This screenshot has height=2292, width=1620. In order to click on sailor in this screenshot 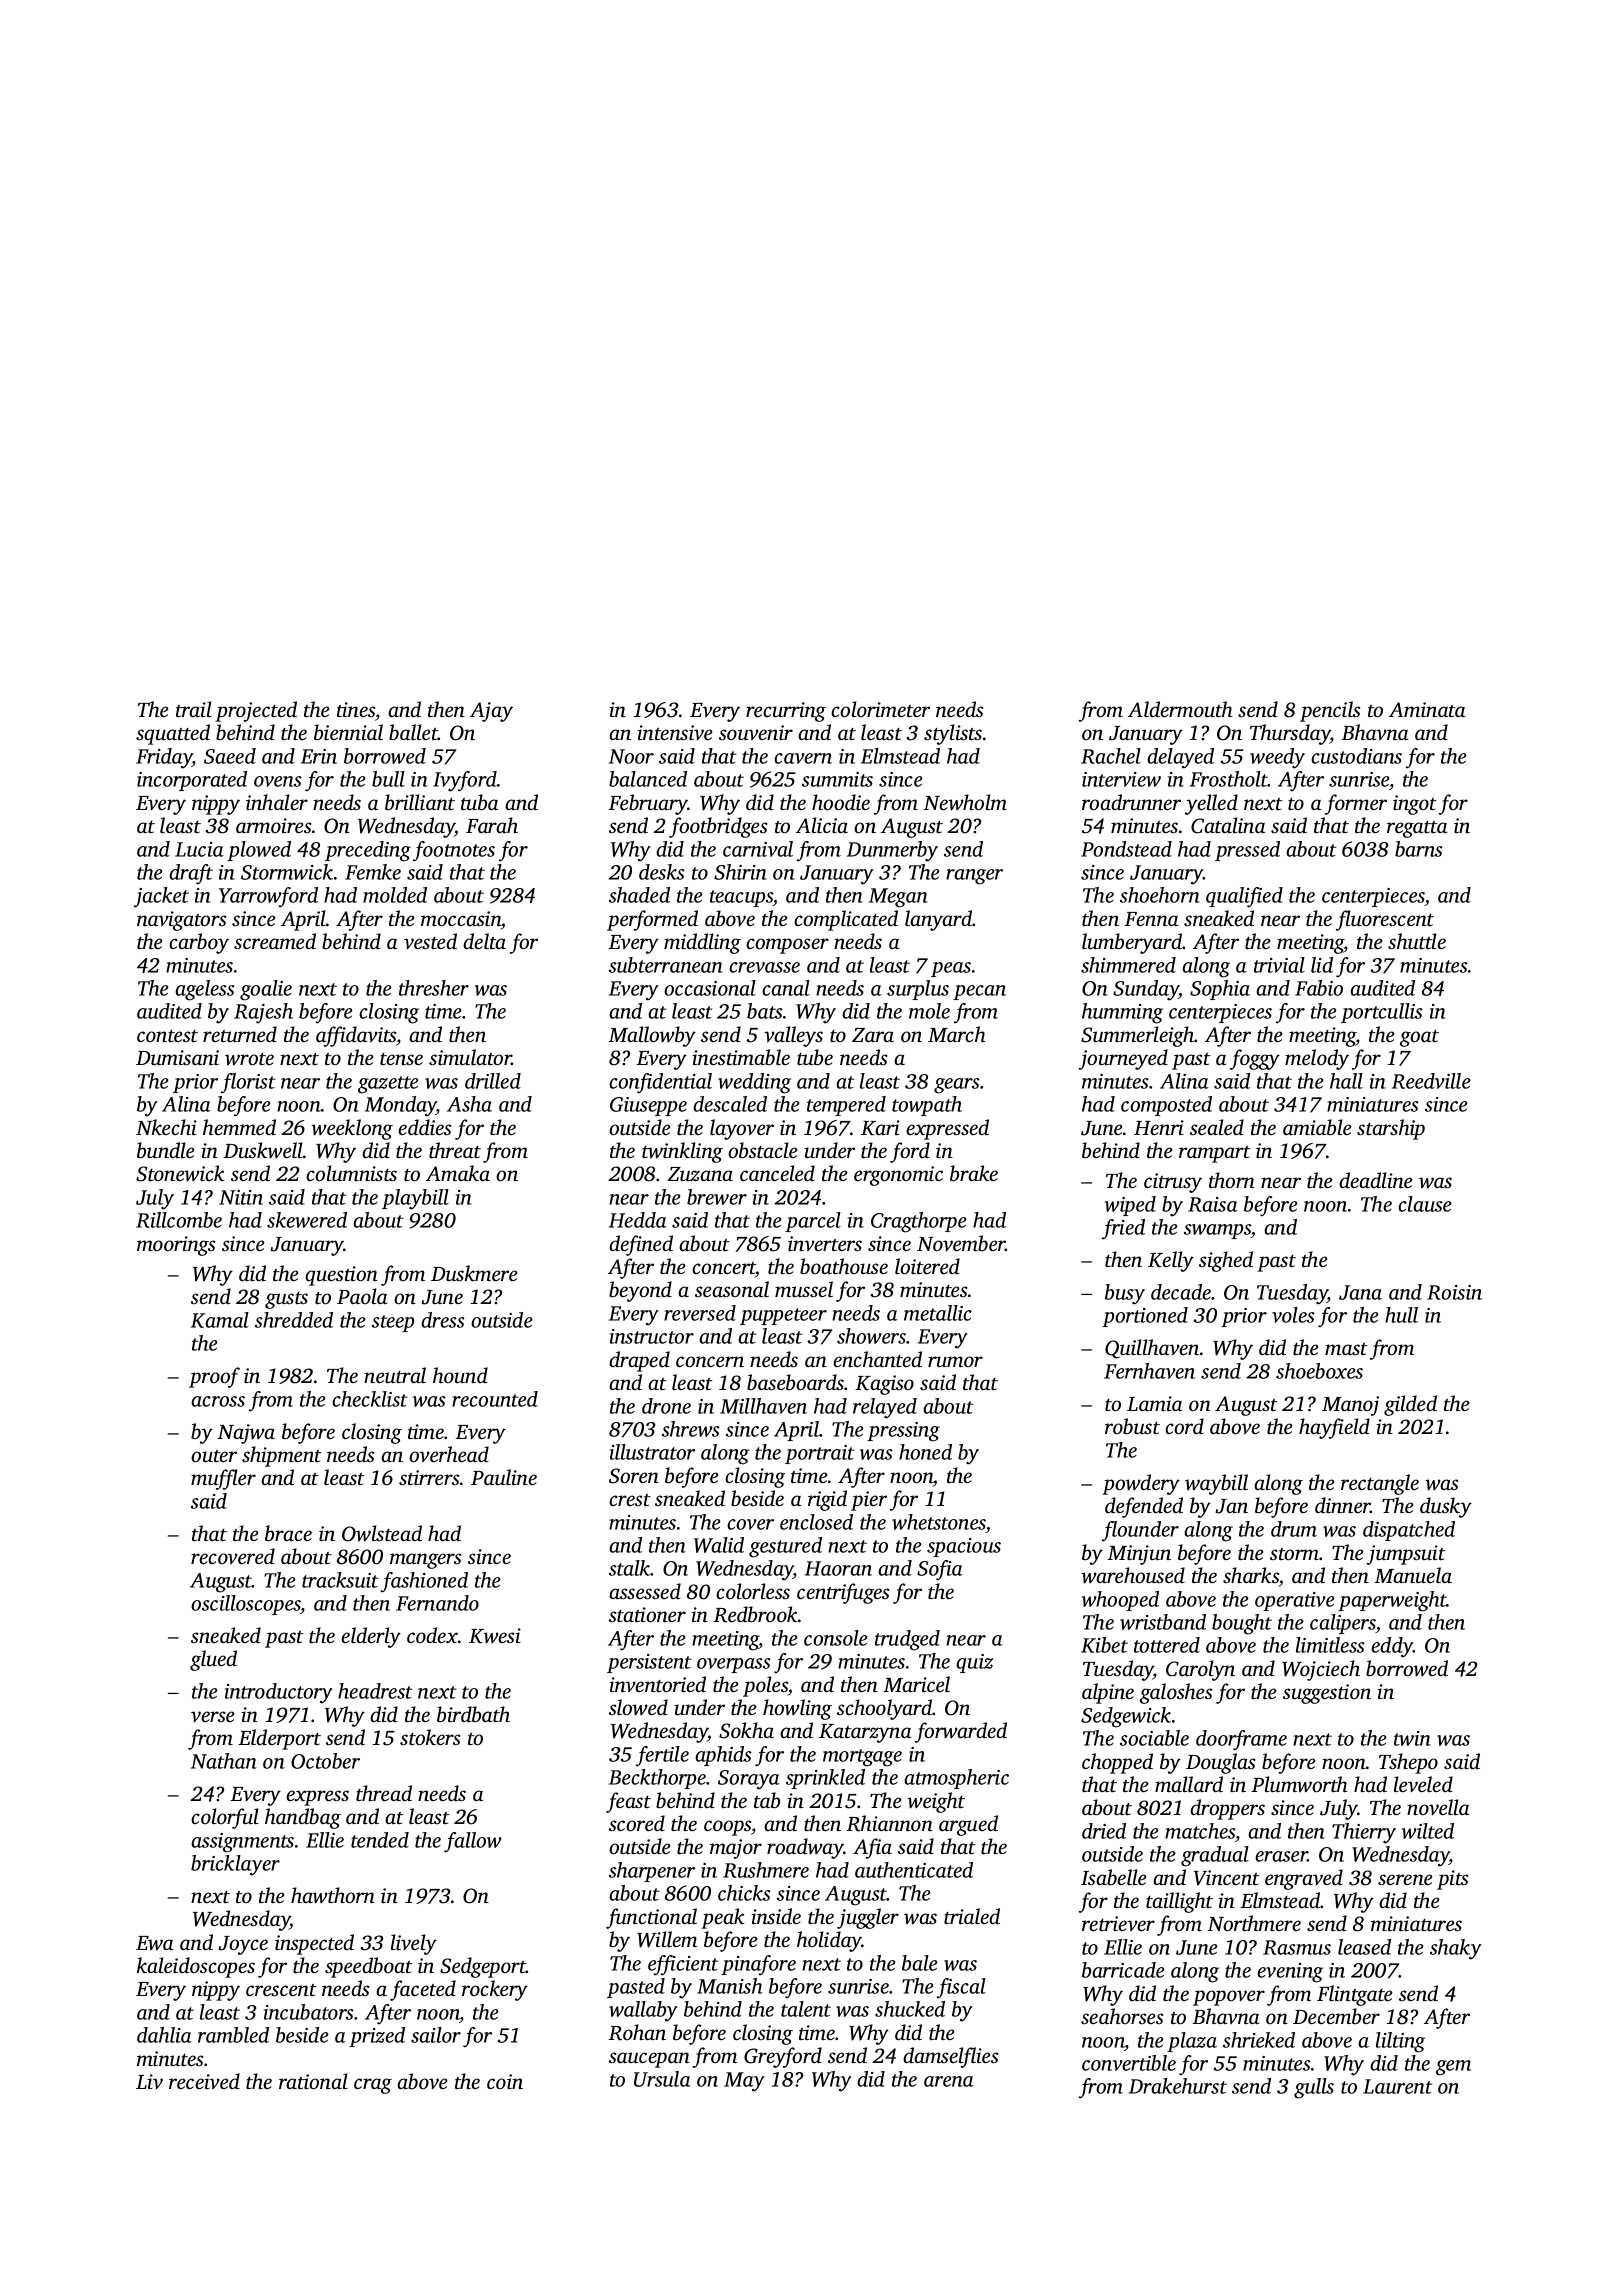, I will do `click(436, 2035)`.
